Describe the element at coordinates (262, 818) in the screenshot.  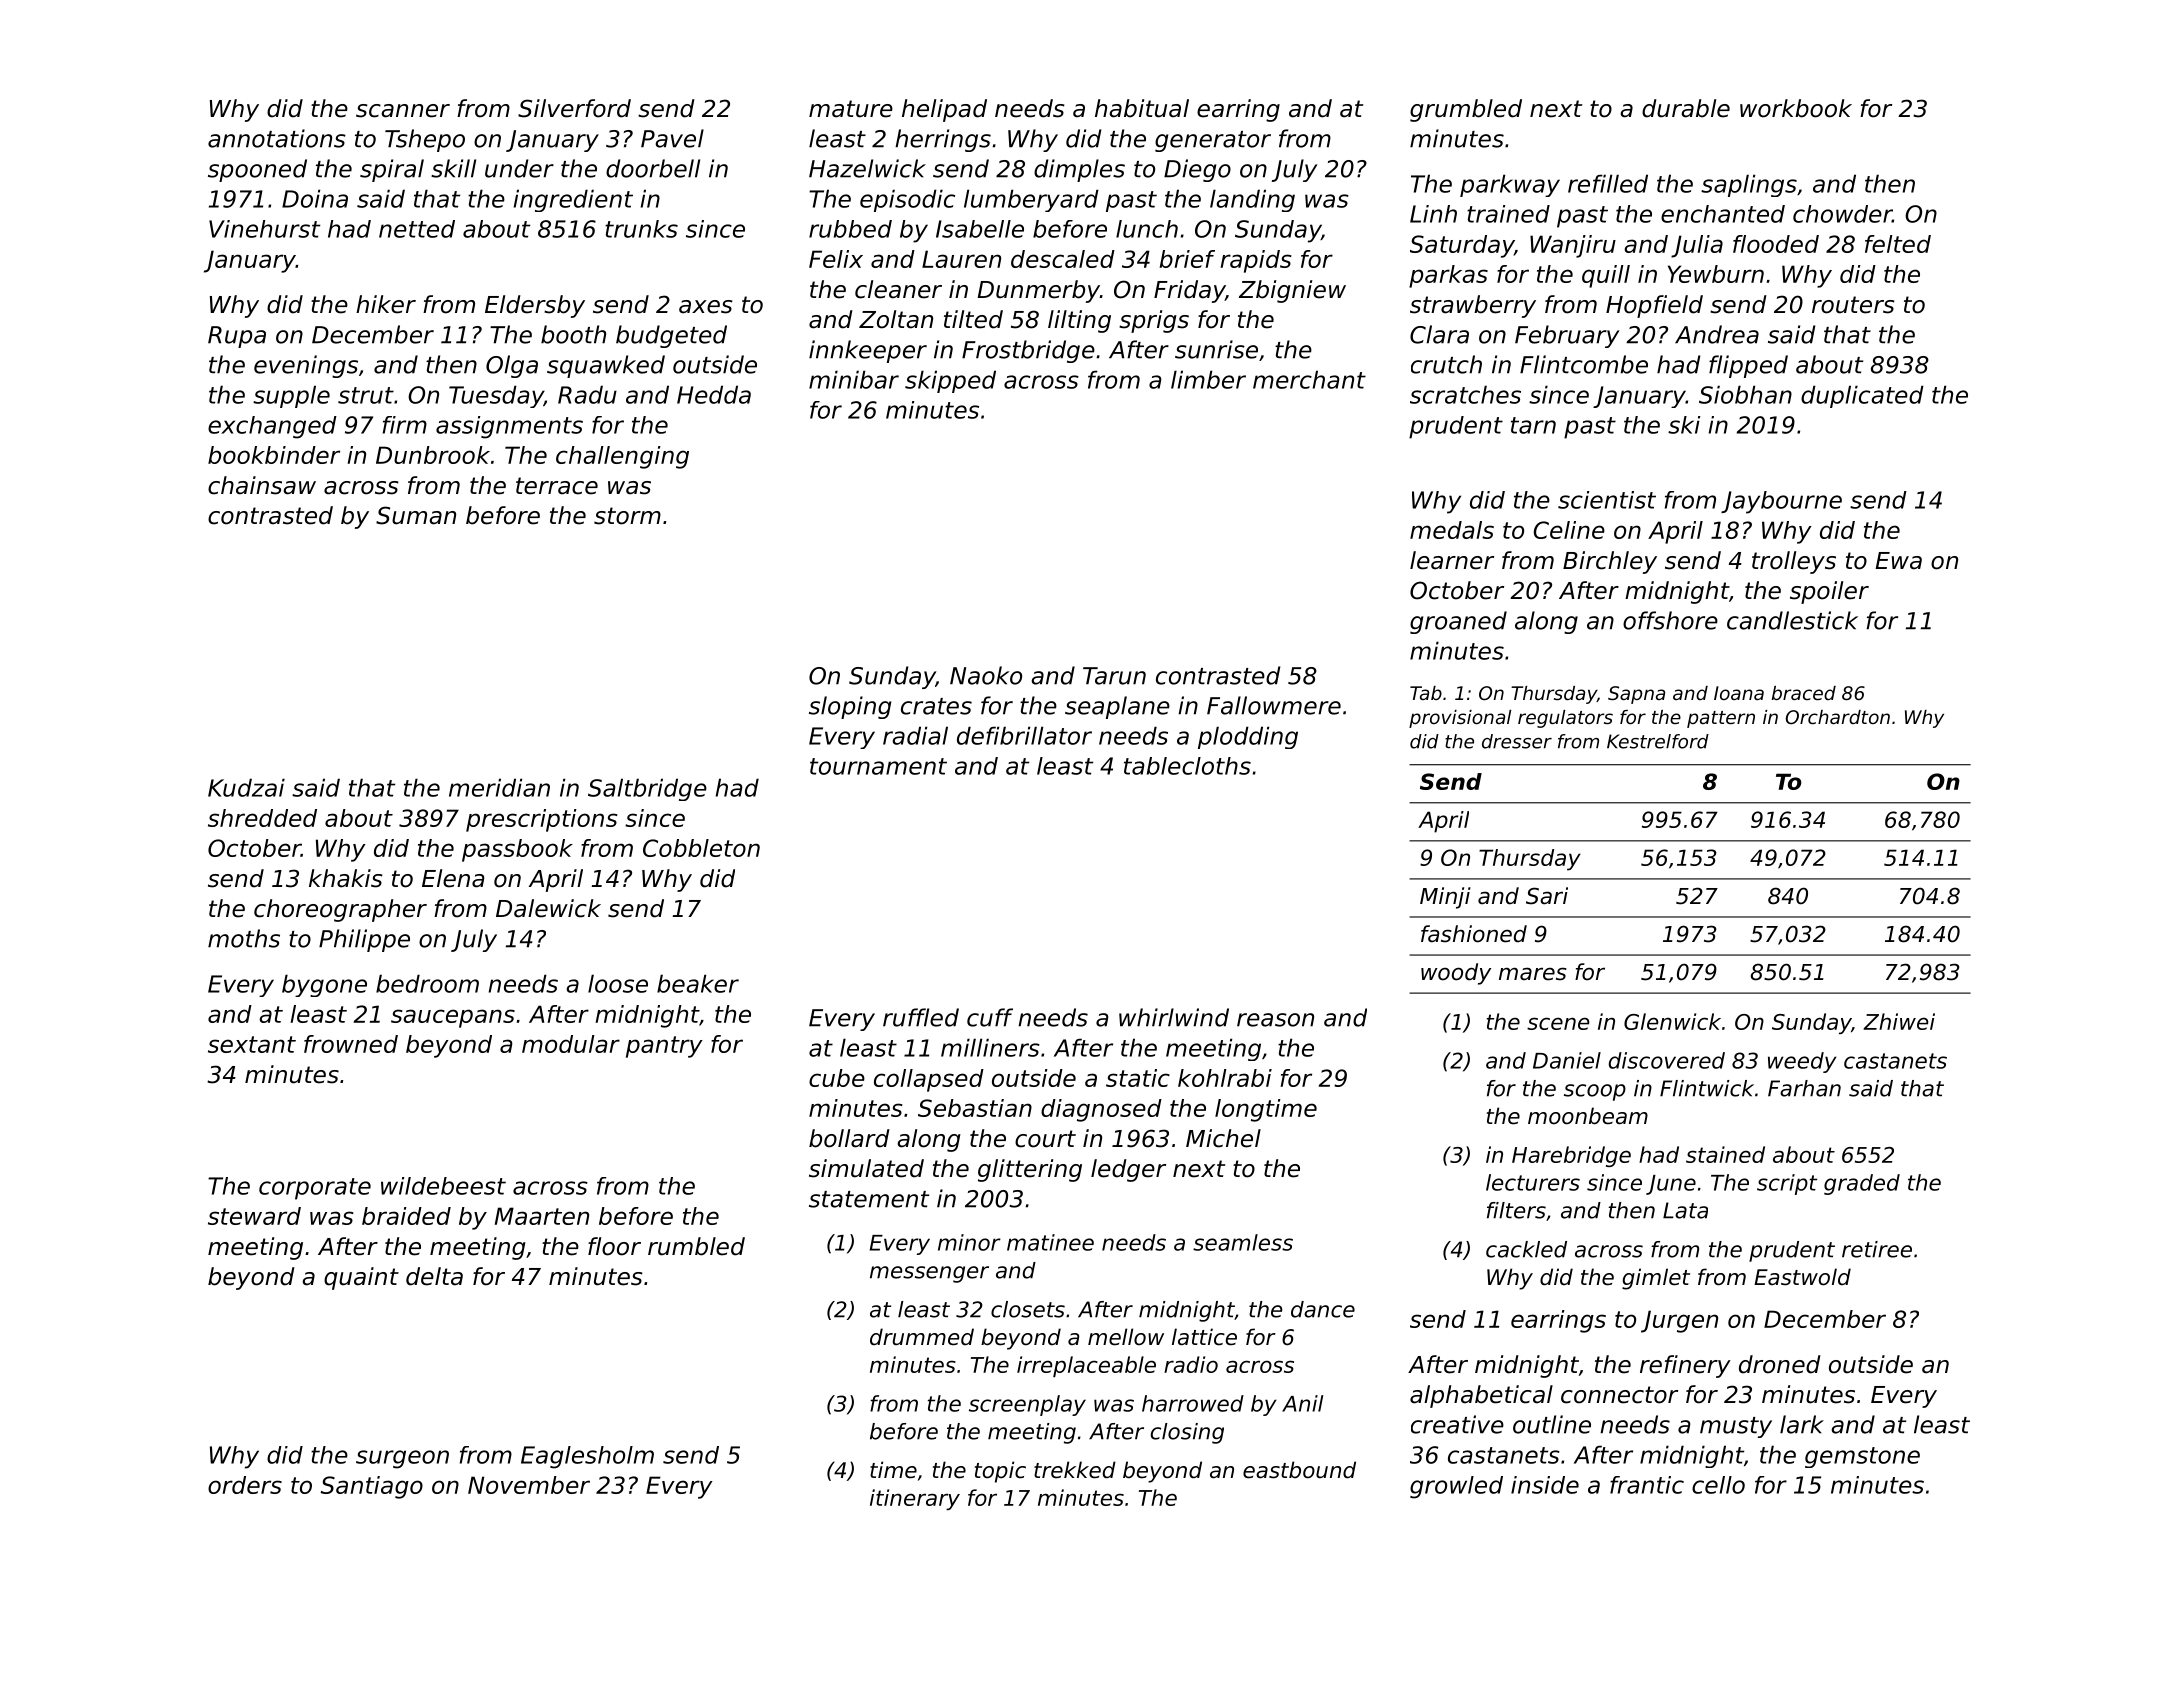
I see `shredded` at that location.
